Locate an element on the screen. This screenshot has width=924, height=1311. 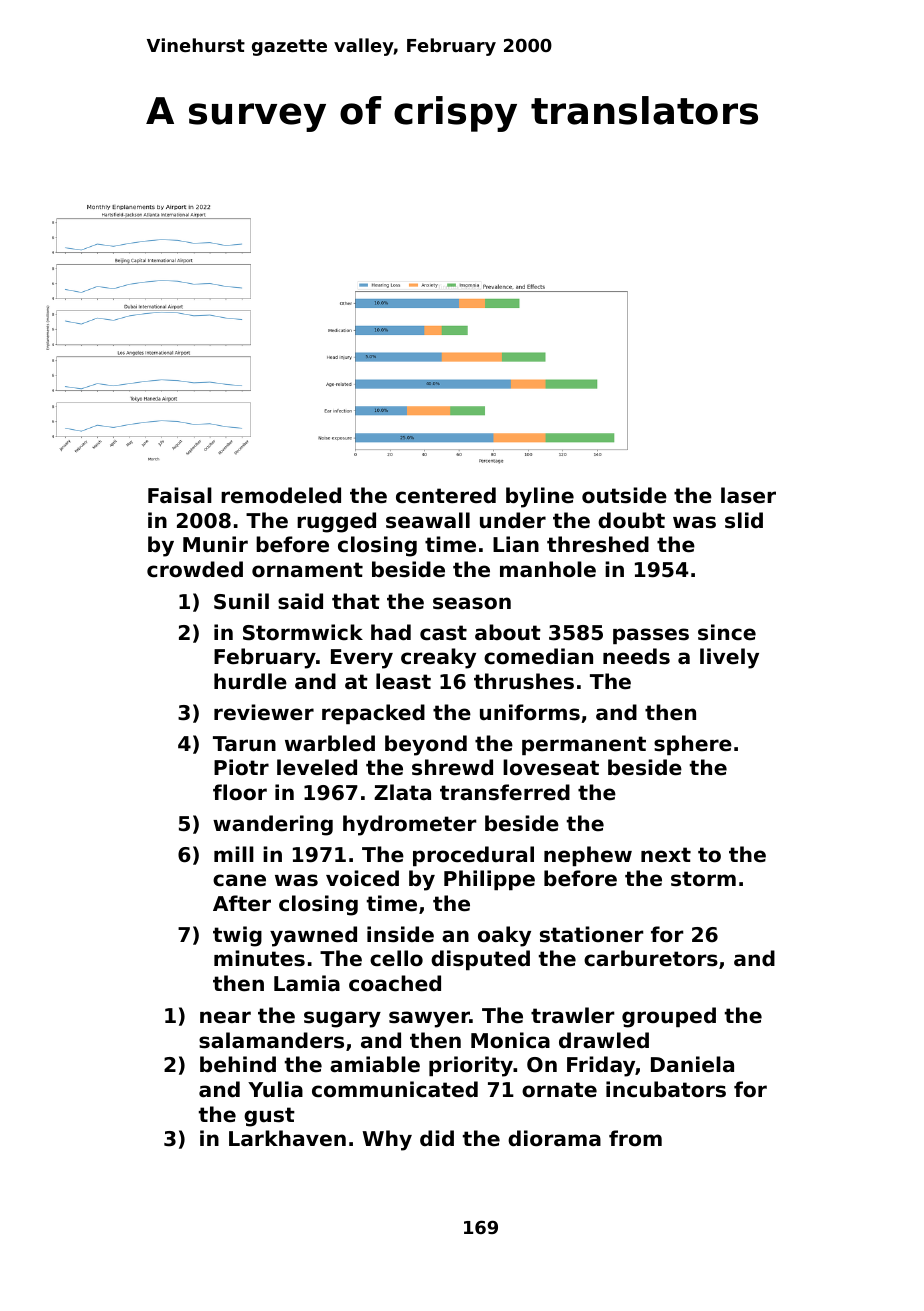
stationer is located at coordinates (591, 934).
